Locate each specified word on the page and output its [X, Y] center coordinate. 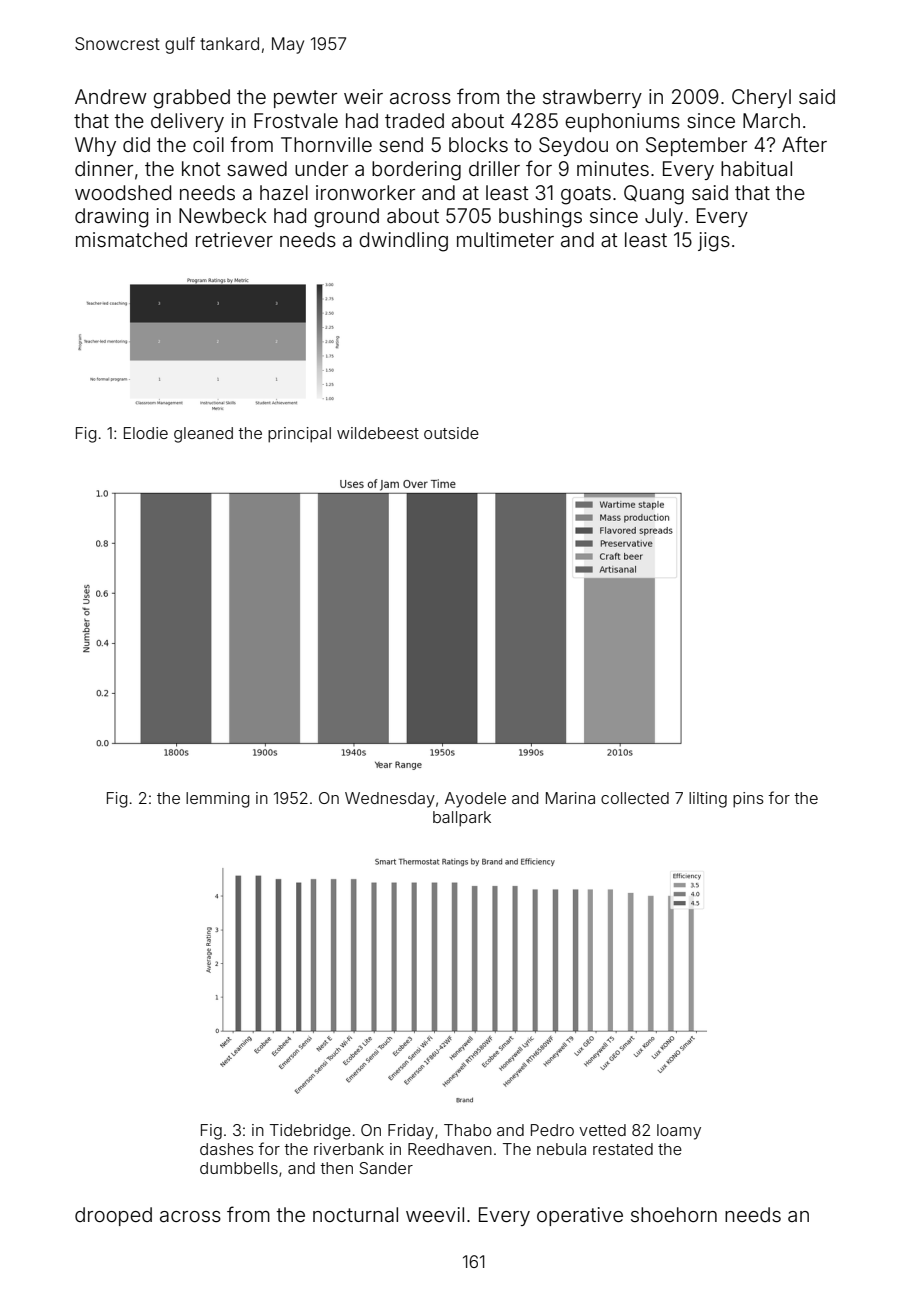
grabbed [191, 99]
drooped [113, 1216]
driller [494, 168]
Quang [654, 195]
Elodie [146, 433]
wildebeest [378, 433]
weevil [435, 1214]
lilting [708, 800]
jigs [714, 242]
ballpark [462, 819]
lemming [217, 800]
